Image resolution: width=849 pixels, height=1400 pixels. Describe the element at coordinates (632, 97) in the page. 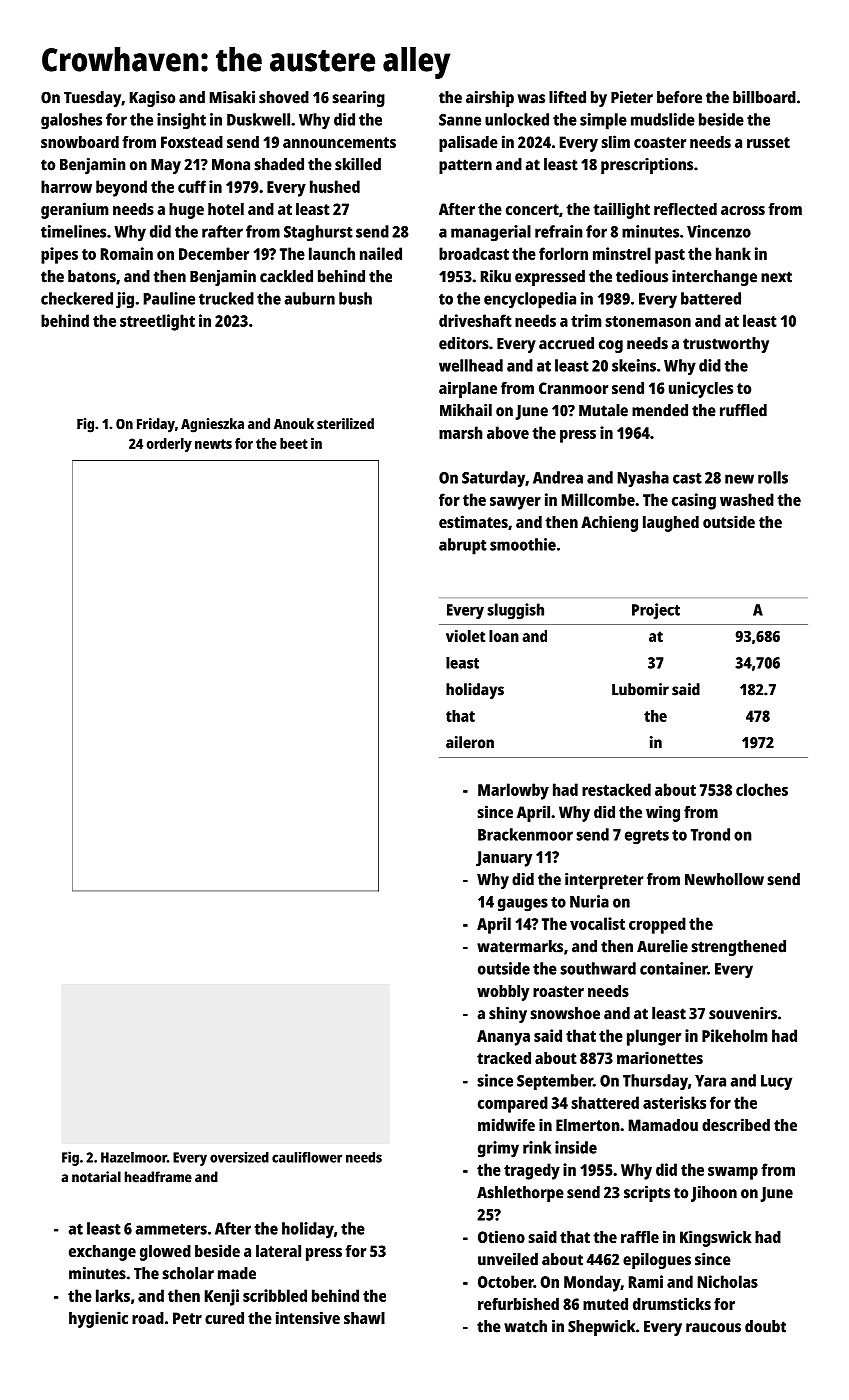

I see `Pieter` at that location.
